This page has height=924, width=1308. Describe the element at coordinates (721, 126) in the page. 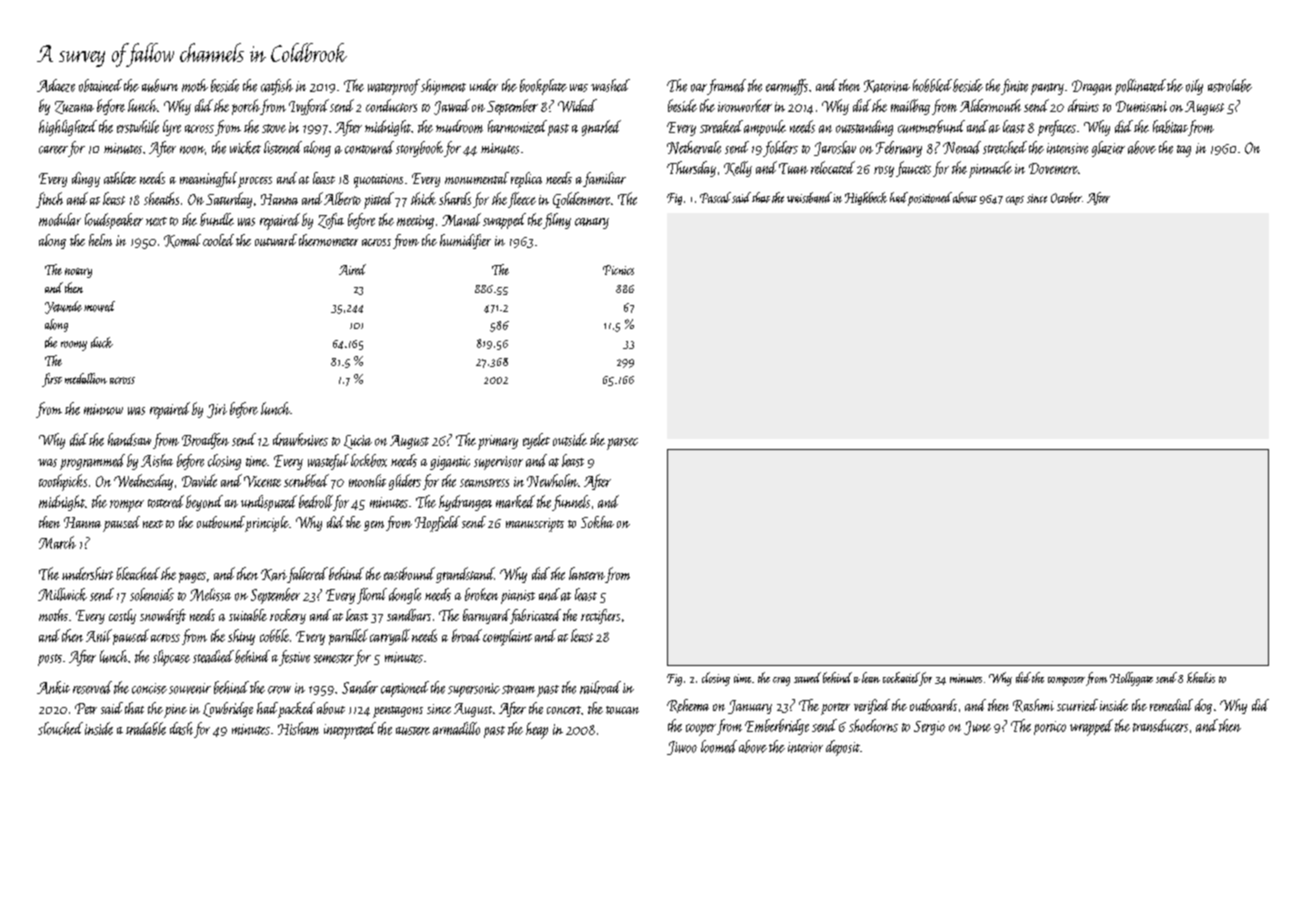

I see `streaked` at that location.
